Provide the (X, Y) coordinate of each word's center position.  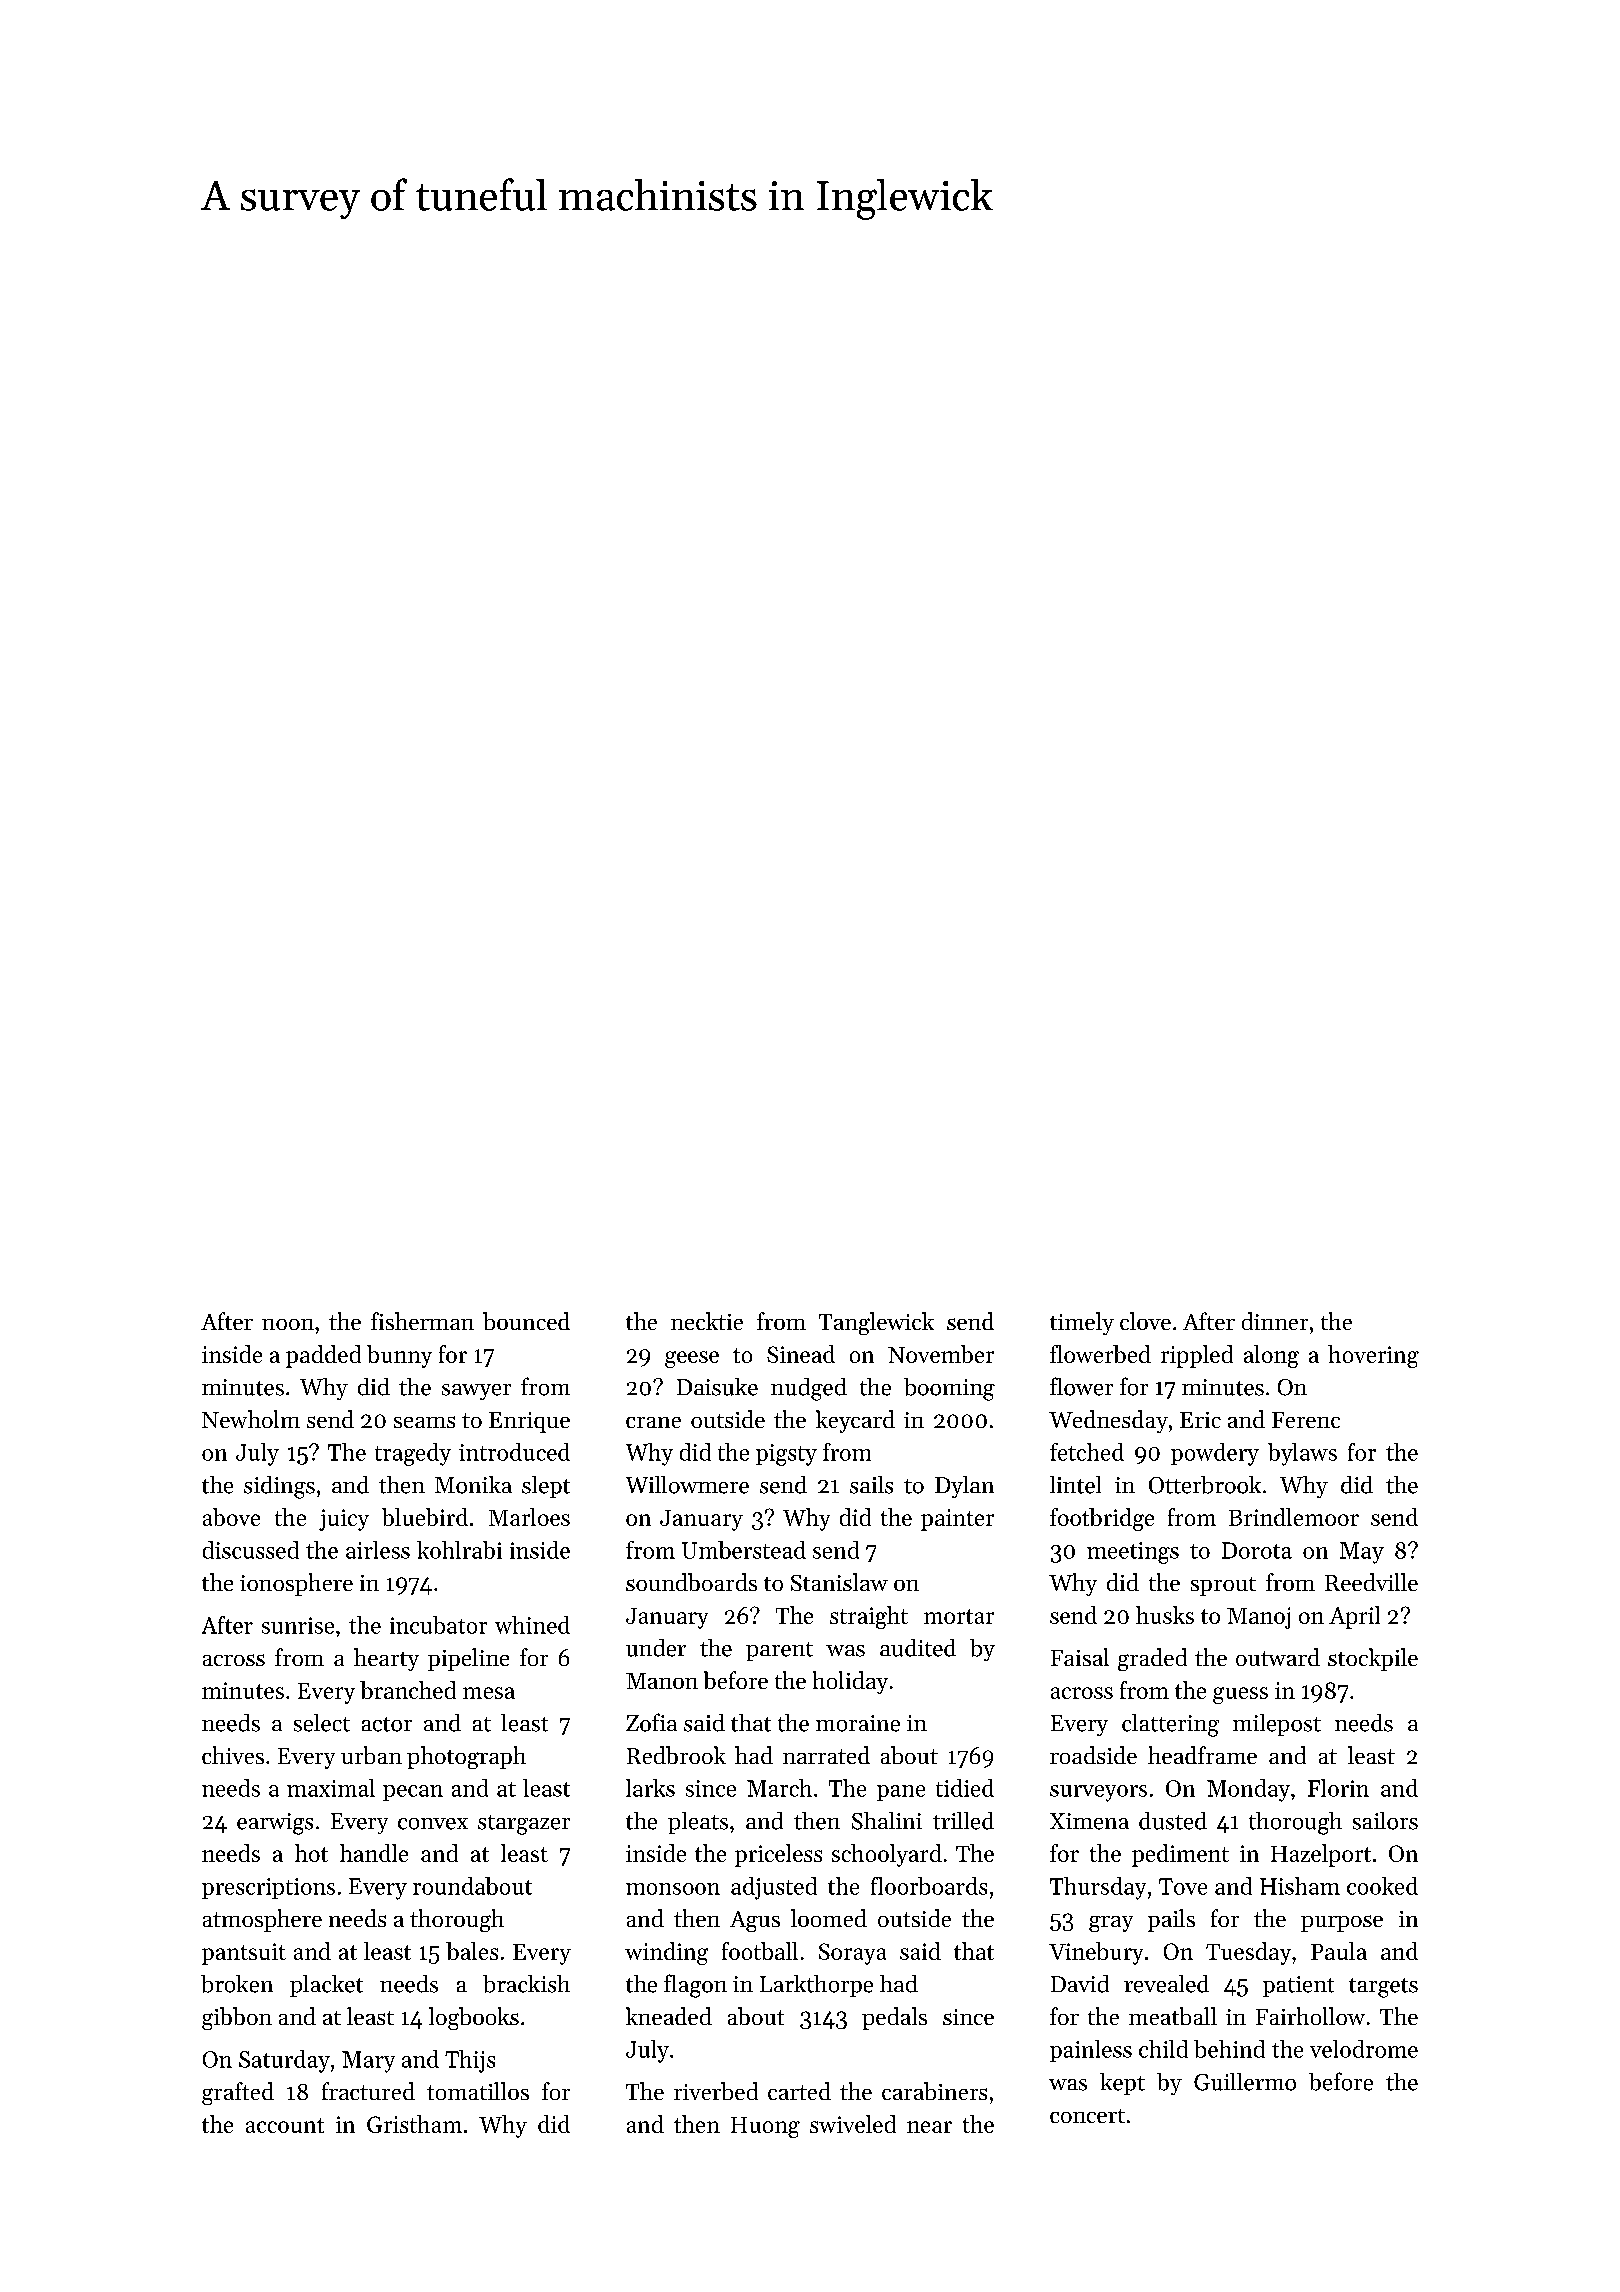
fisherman (422, 1321)
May (1362, 1553)
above (231, 1517)
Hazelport (1321, 1855)
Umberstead (744, 1550)
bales (472, 1951)
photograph (466, 1757)
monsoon (673, 1889)
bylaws (1302, 1454)
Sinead (801, 1354)
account (285, 2125)
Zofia (651, 1722)
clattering (1170, 1725)
